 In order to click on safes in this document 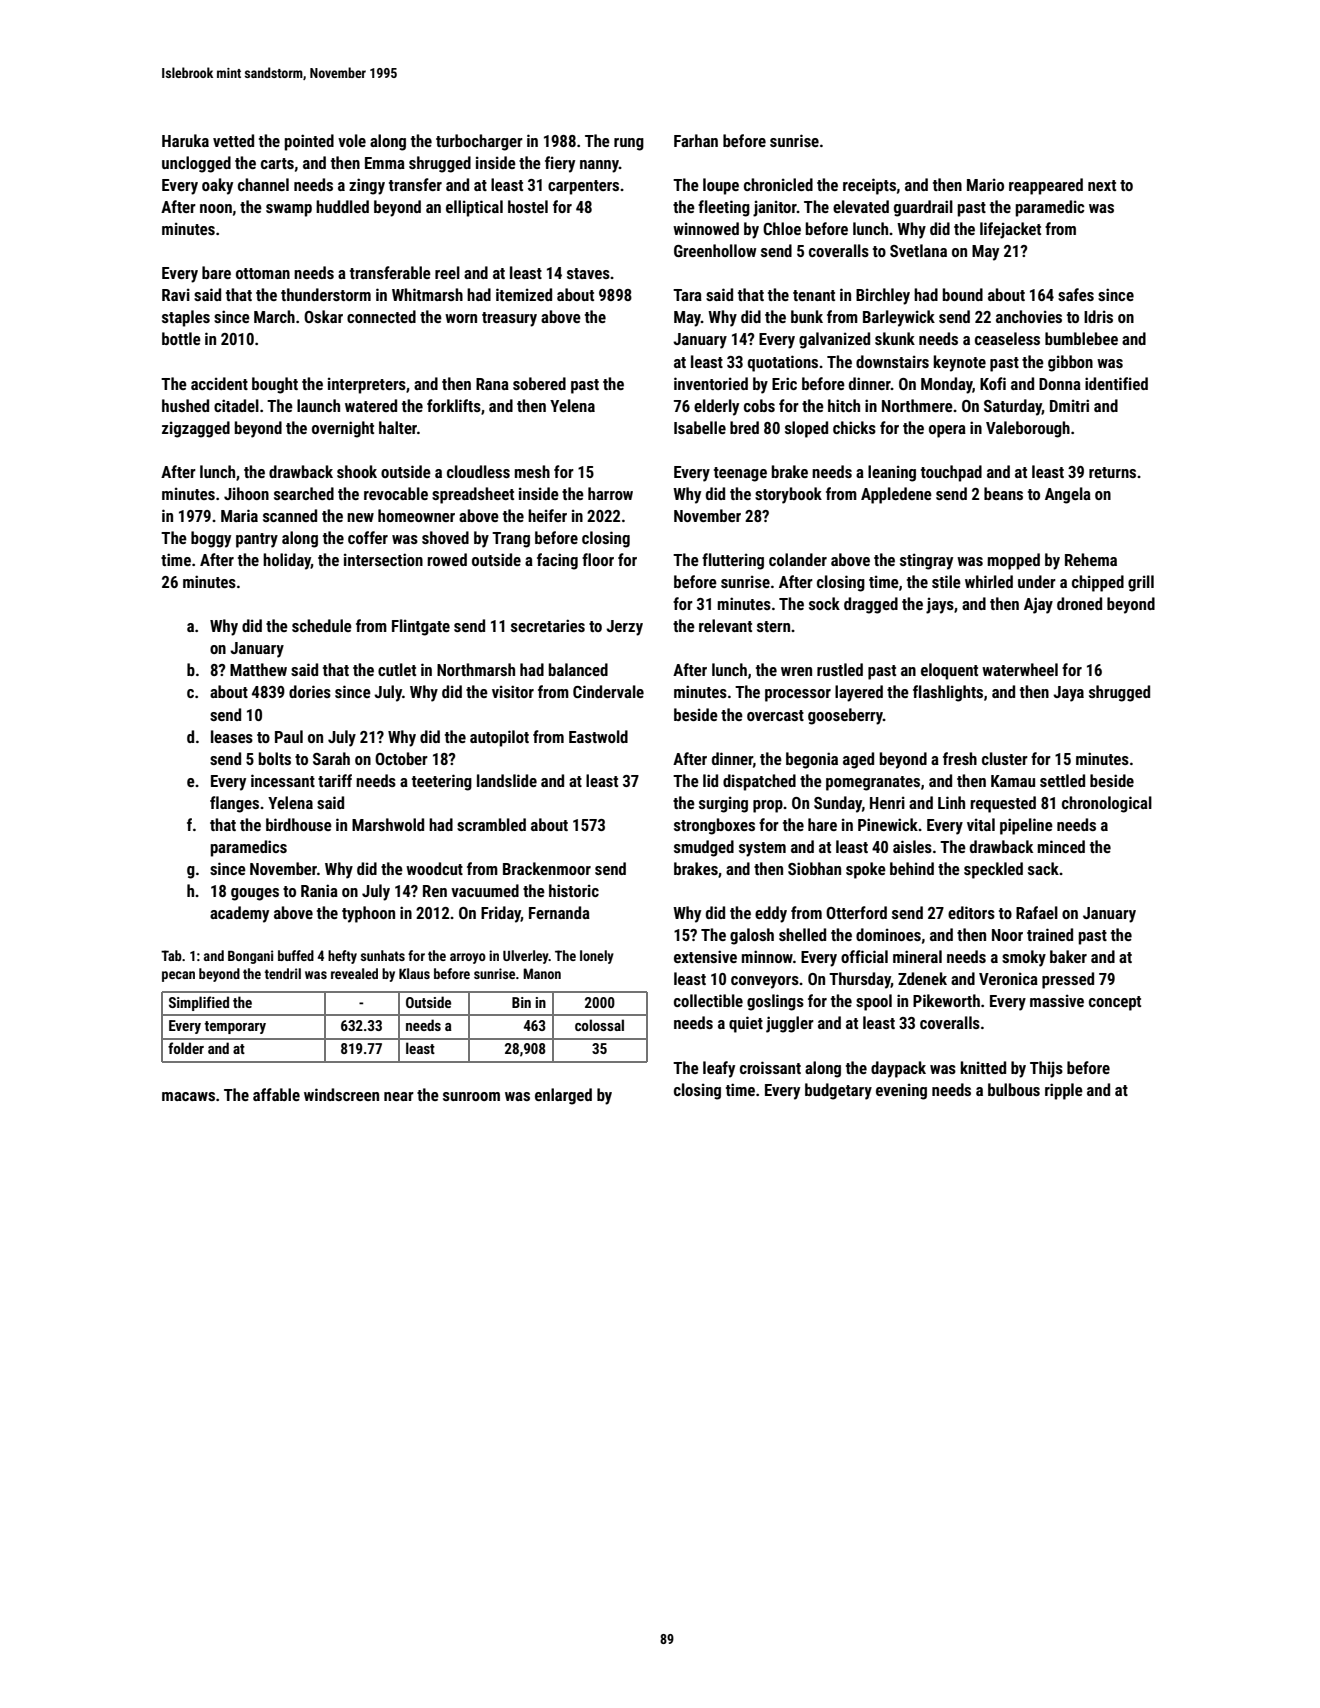, I will do `click(1076, 294)`.
